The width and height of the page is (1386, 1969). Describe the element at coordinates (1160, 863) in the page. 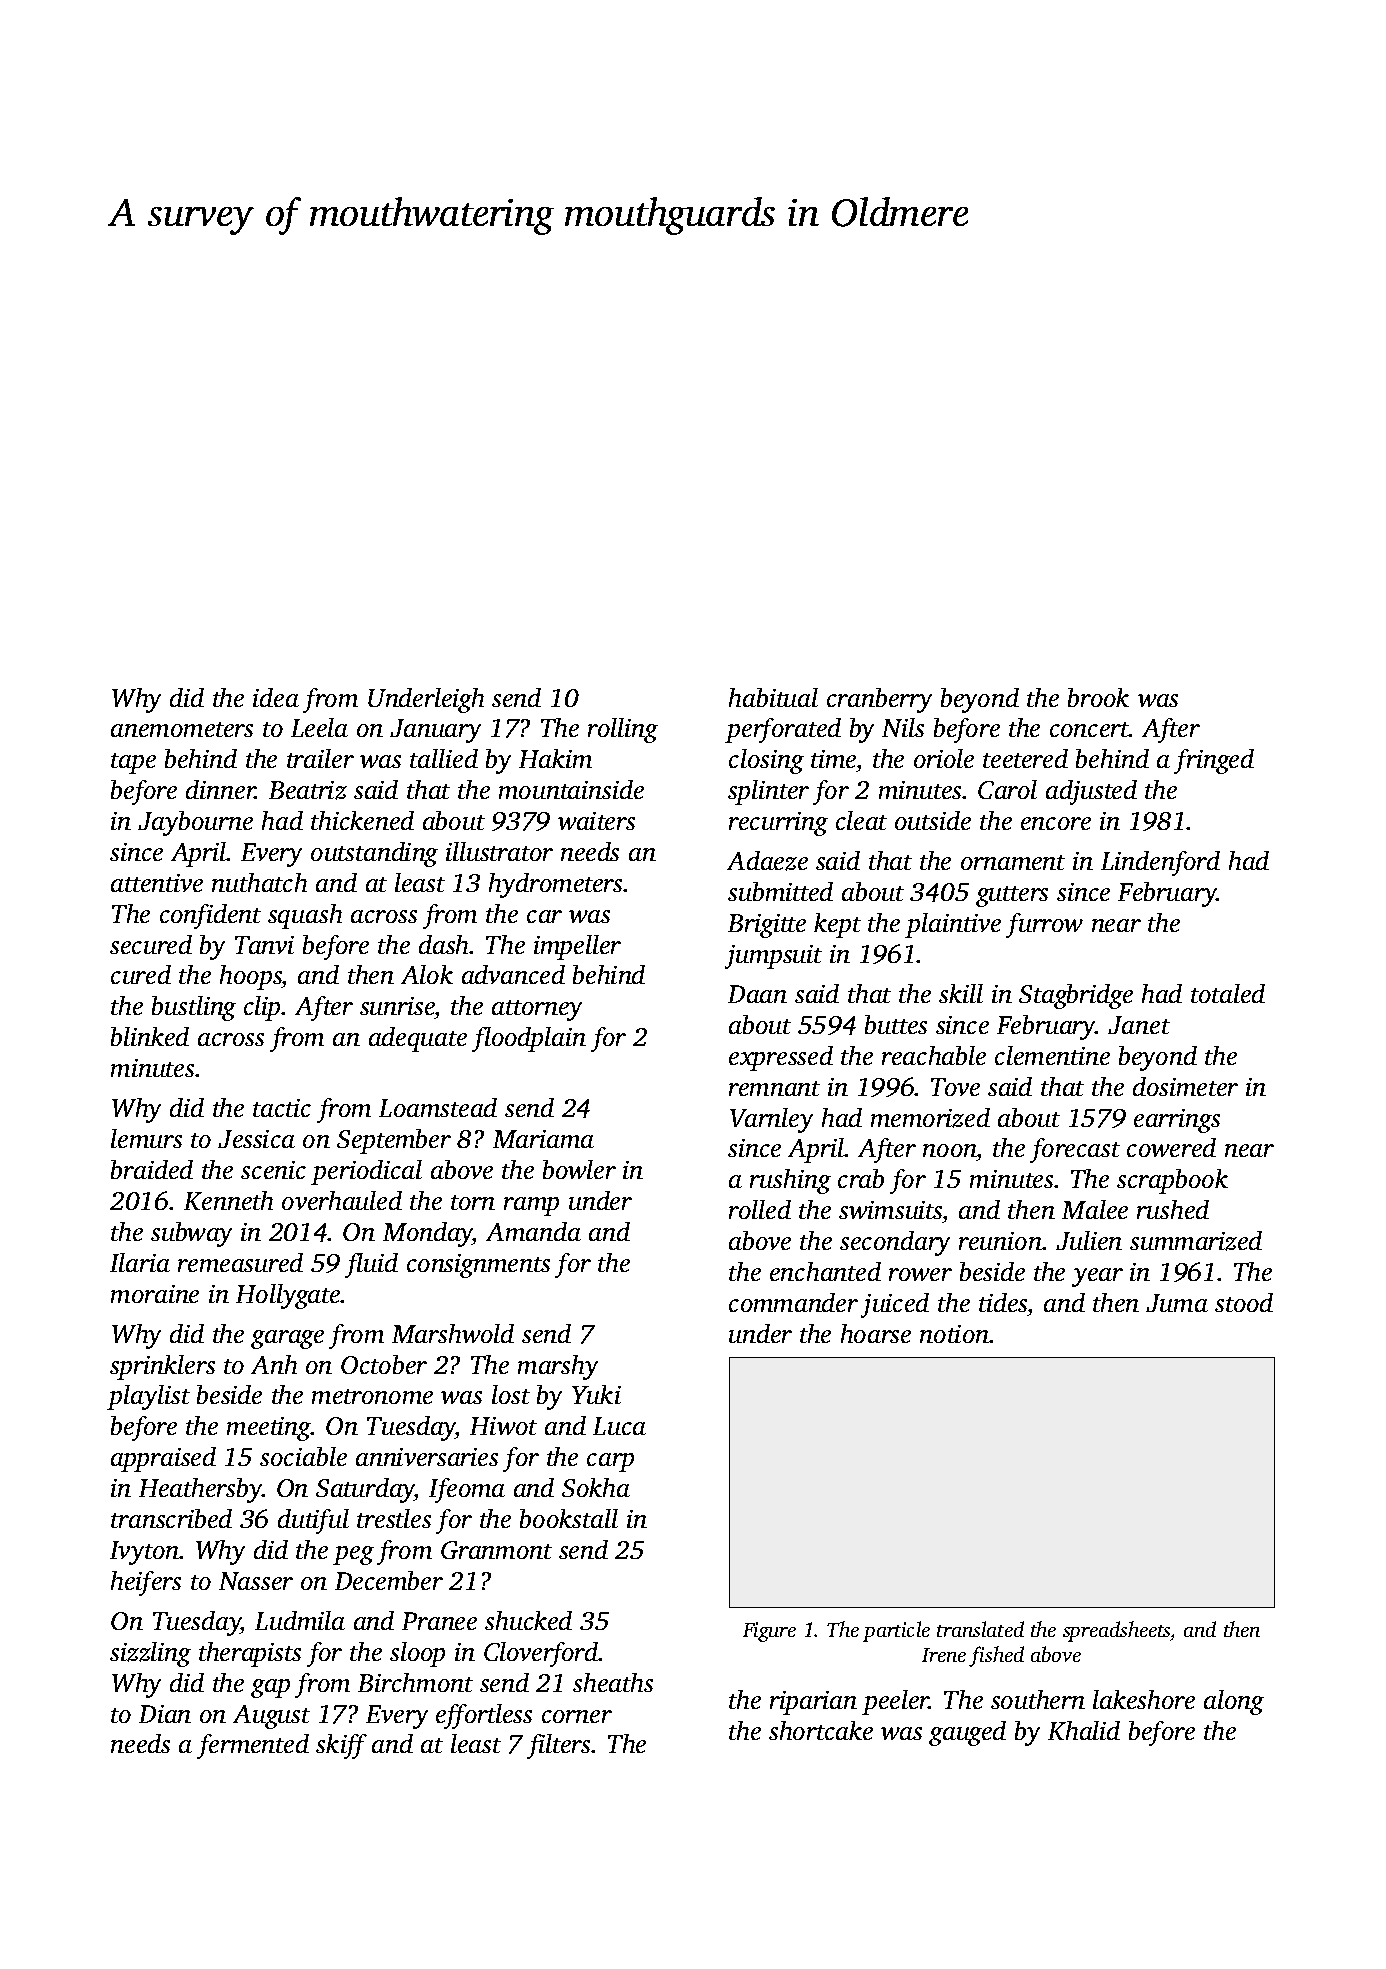

I see `Lindenford` at that location.
